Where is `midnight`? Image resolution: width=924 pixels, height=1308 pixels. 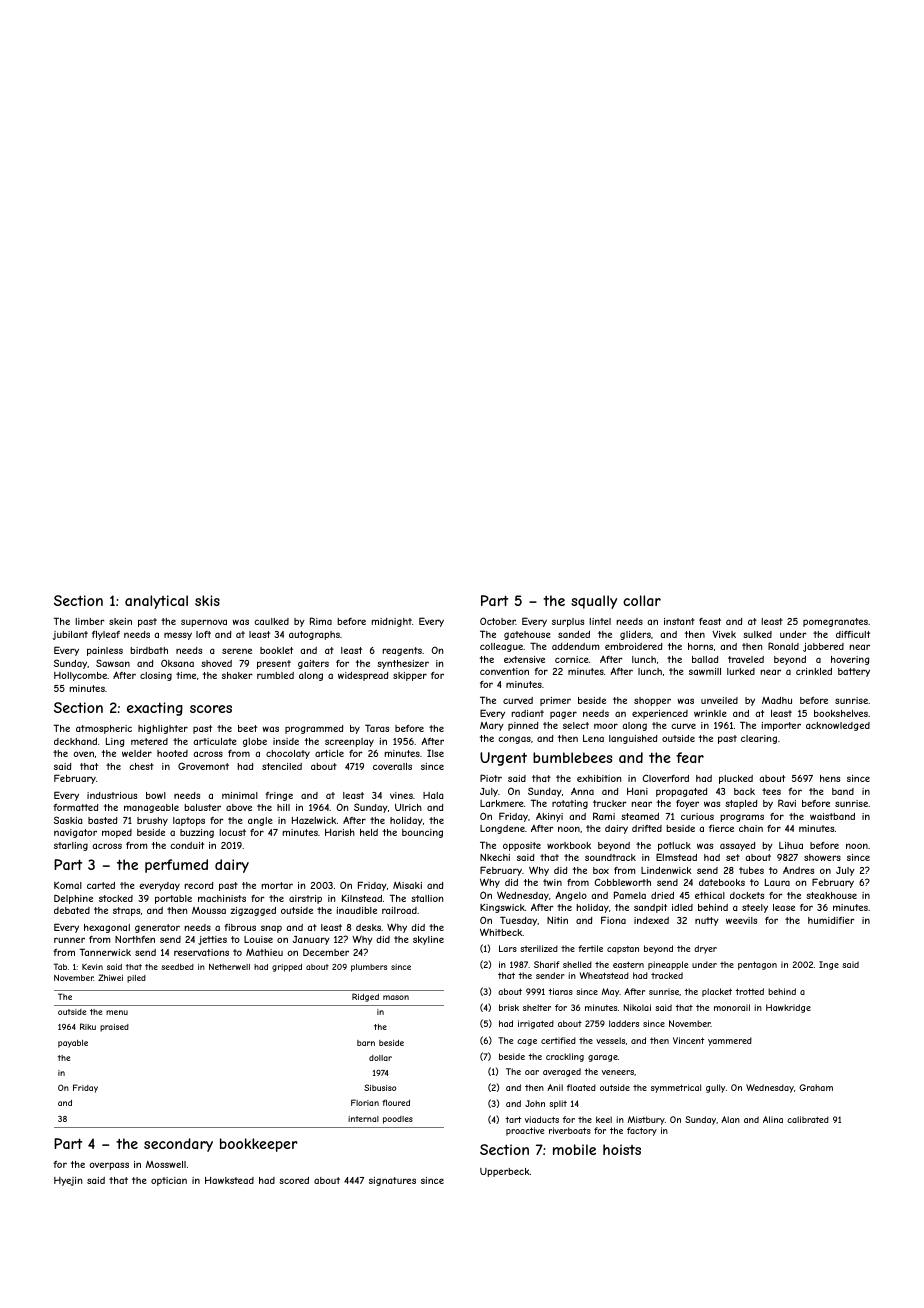
midnight is located at coordinates (391, 622).
